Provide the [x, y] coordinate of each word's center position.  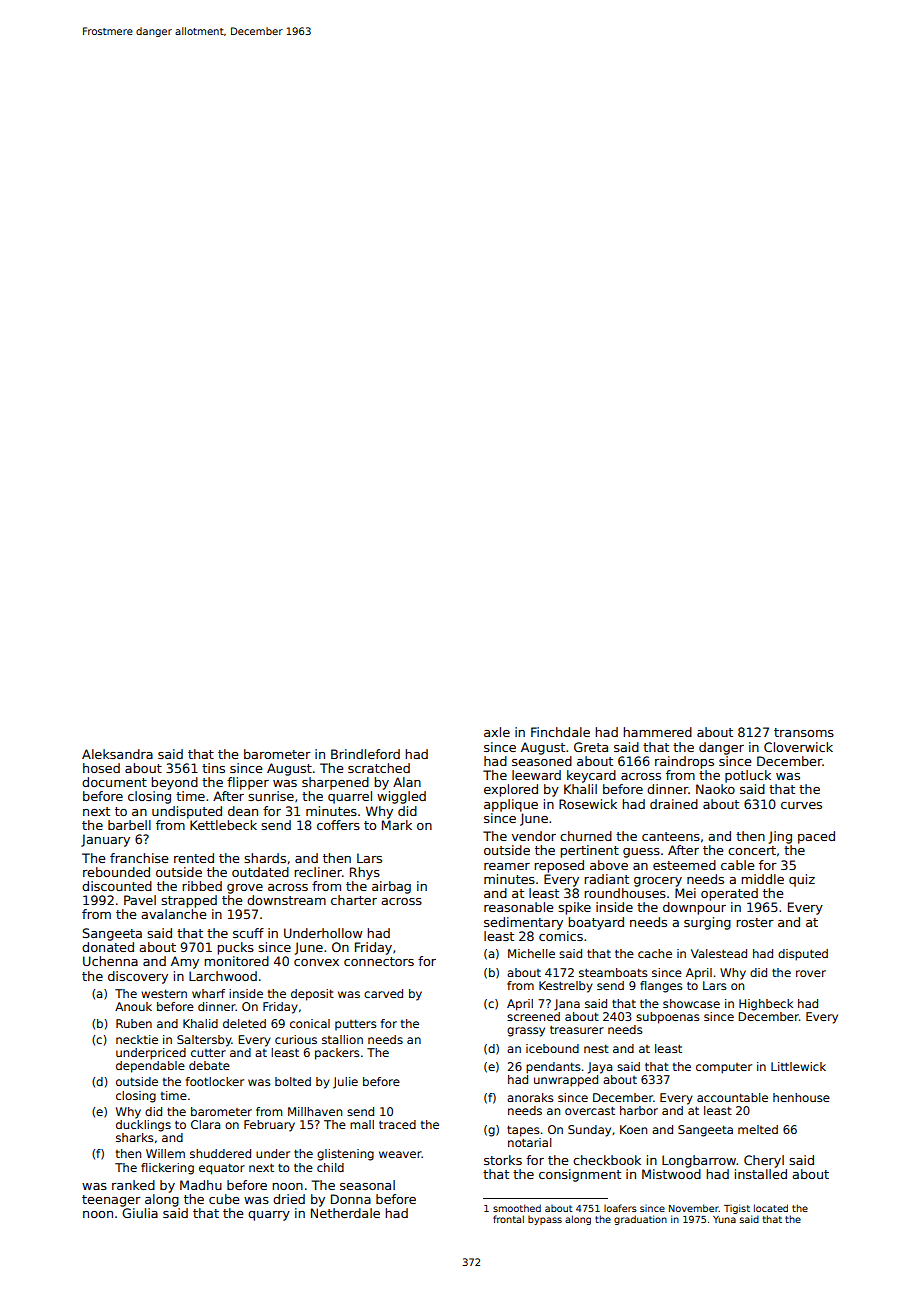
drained [674, 804]
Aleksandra [117, 754]
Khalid [200, 1023]
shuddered [220, 1153]
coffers [338, 825]
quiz [802, 880]
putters [356, 1025]
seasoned [542, 761]
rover [811, 973]
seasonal [367, 1185]
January [105, 840]
